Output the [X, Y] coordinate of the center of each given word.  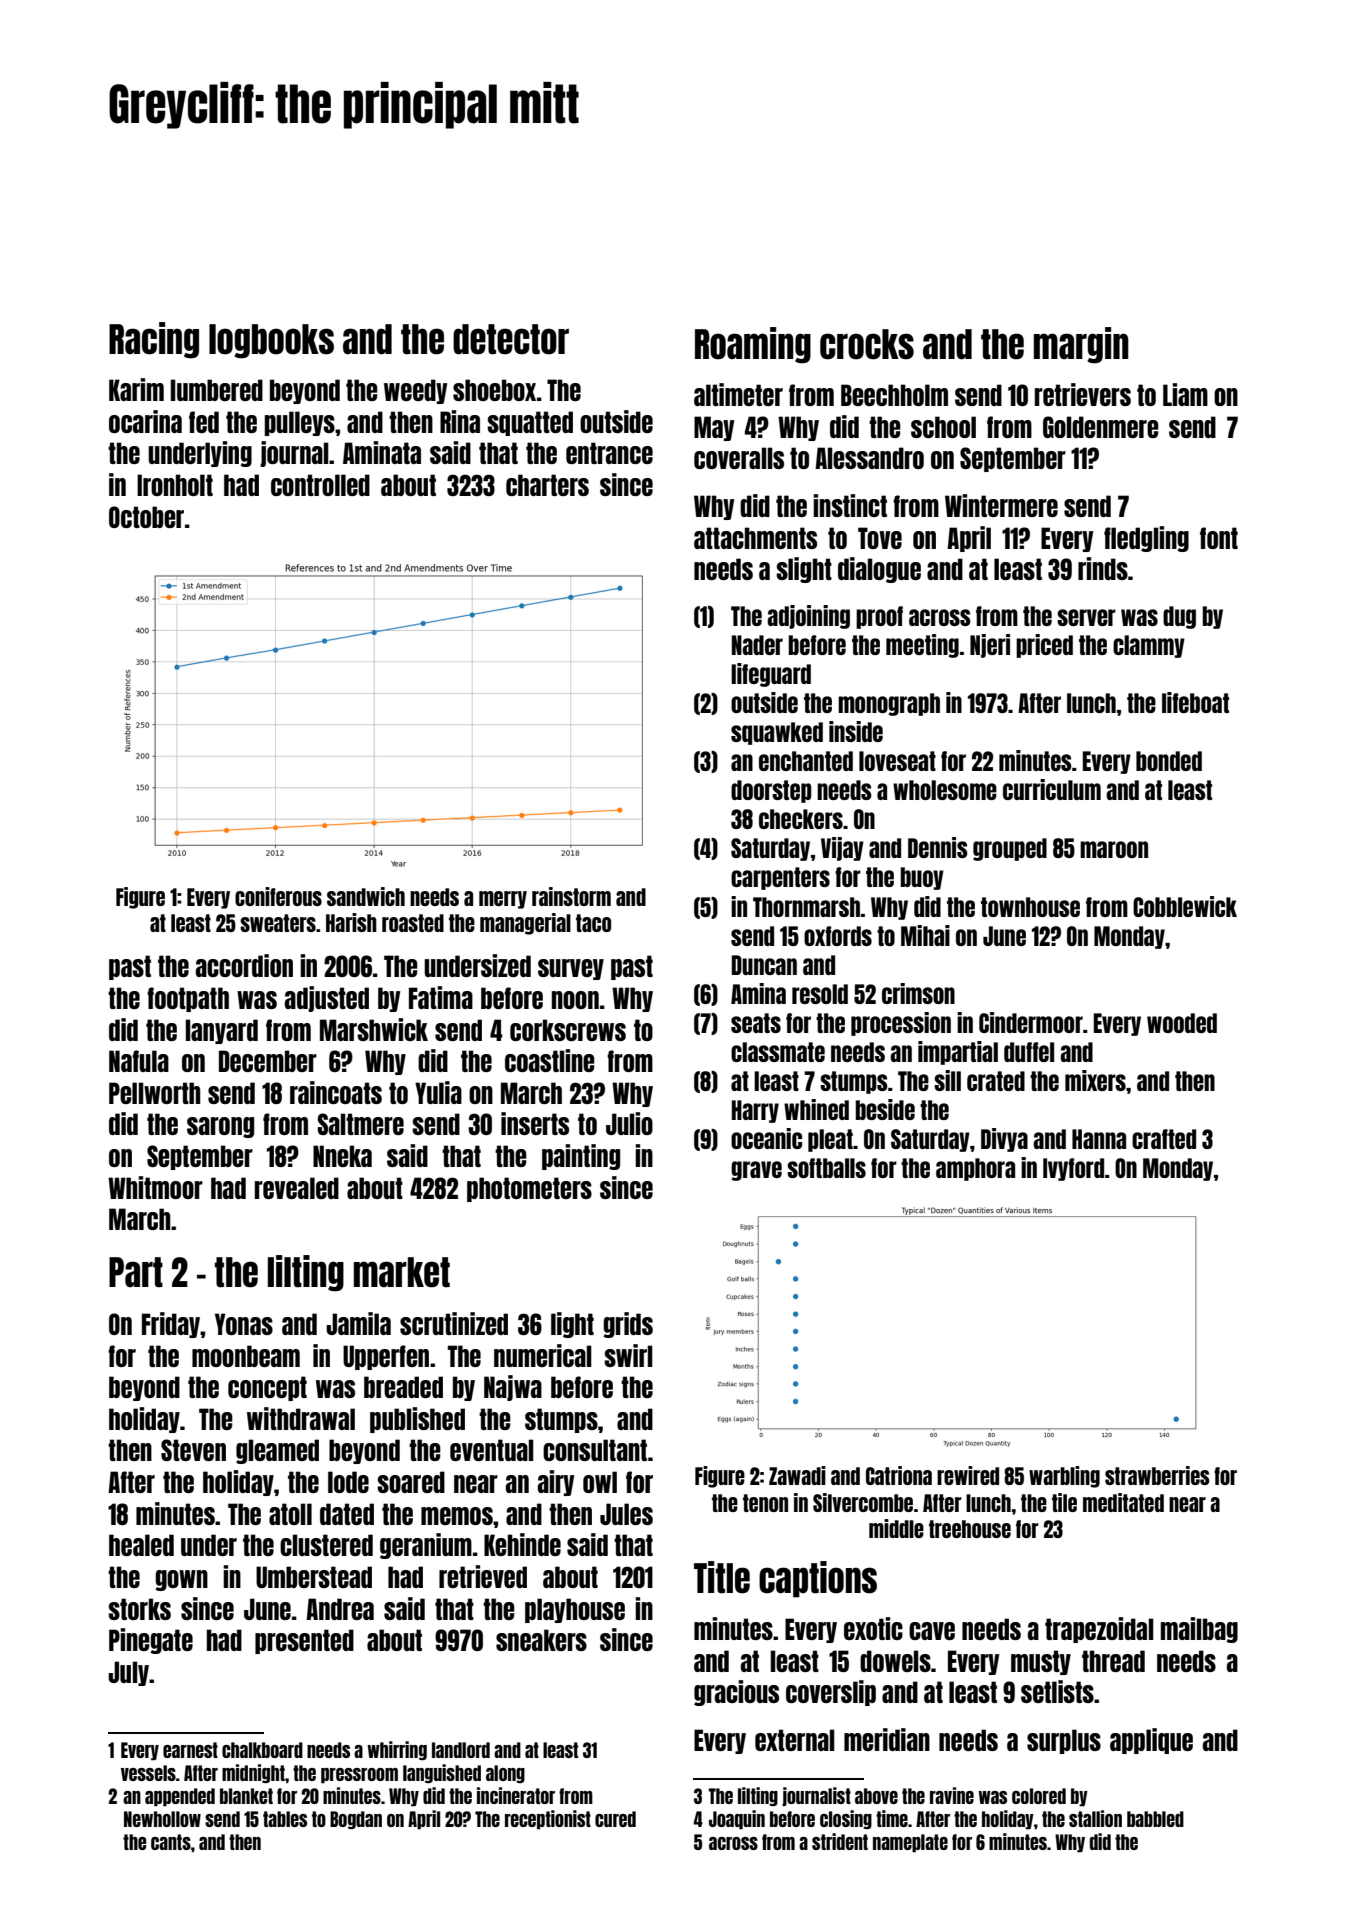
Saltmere [360, 1124]
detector [511, 339]
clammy [1149, 646]
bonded [1169, 761]
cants [171, 1842]
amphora [975, 1169]
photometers [529, 1189]
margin [1081, 345]
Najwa [513, 1388]
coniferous [278, 896]
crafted [1164, 1139]
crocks [867, 344]
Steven [193, 1450]
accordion [244, 965]
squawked [777, 733]
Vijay [842, 849]
